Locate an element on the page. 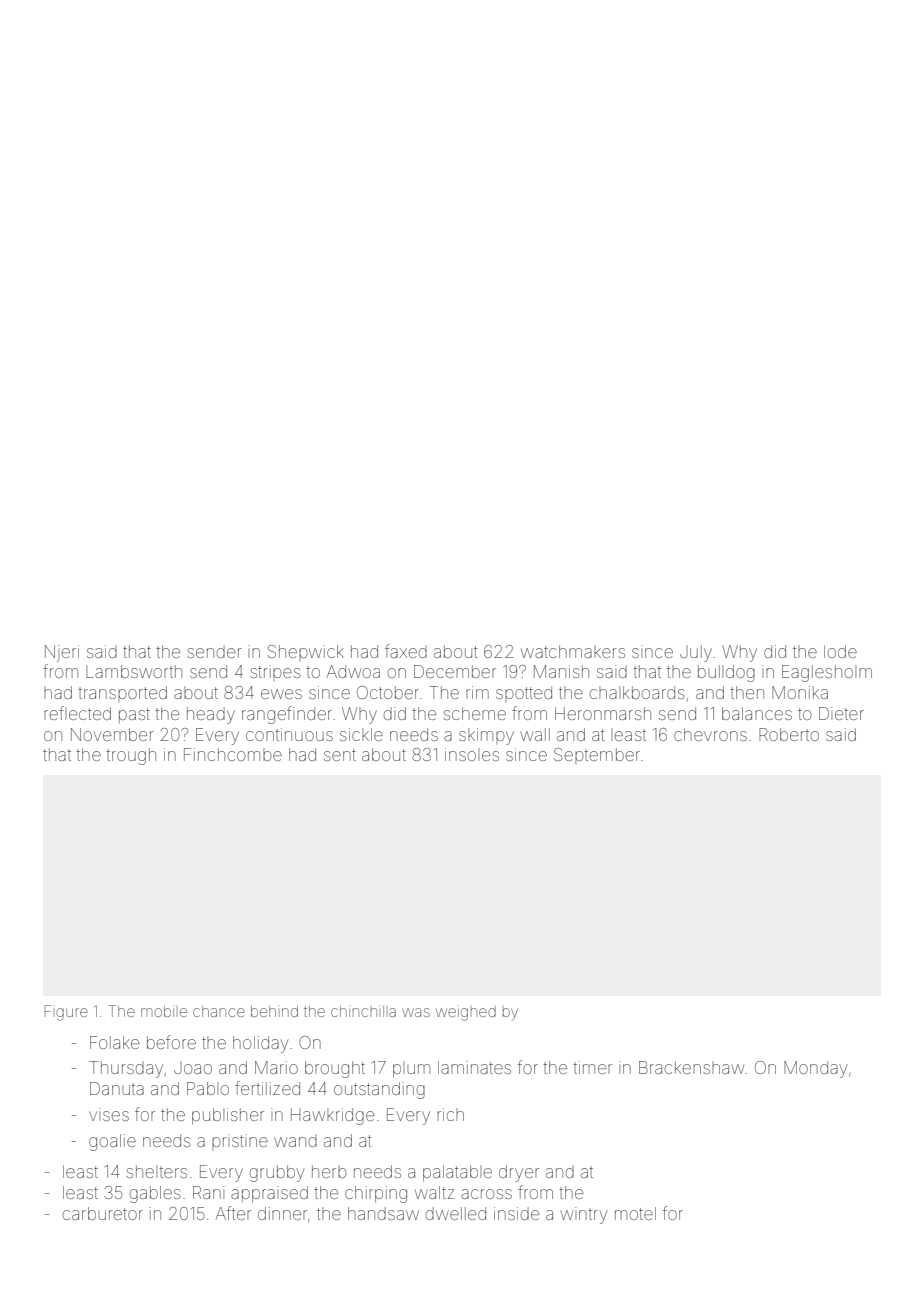 The width and height of the document is (924, 1308). Dieter is located at coordinates (841, 713).
